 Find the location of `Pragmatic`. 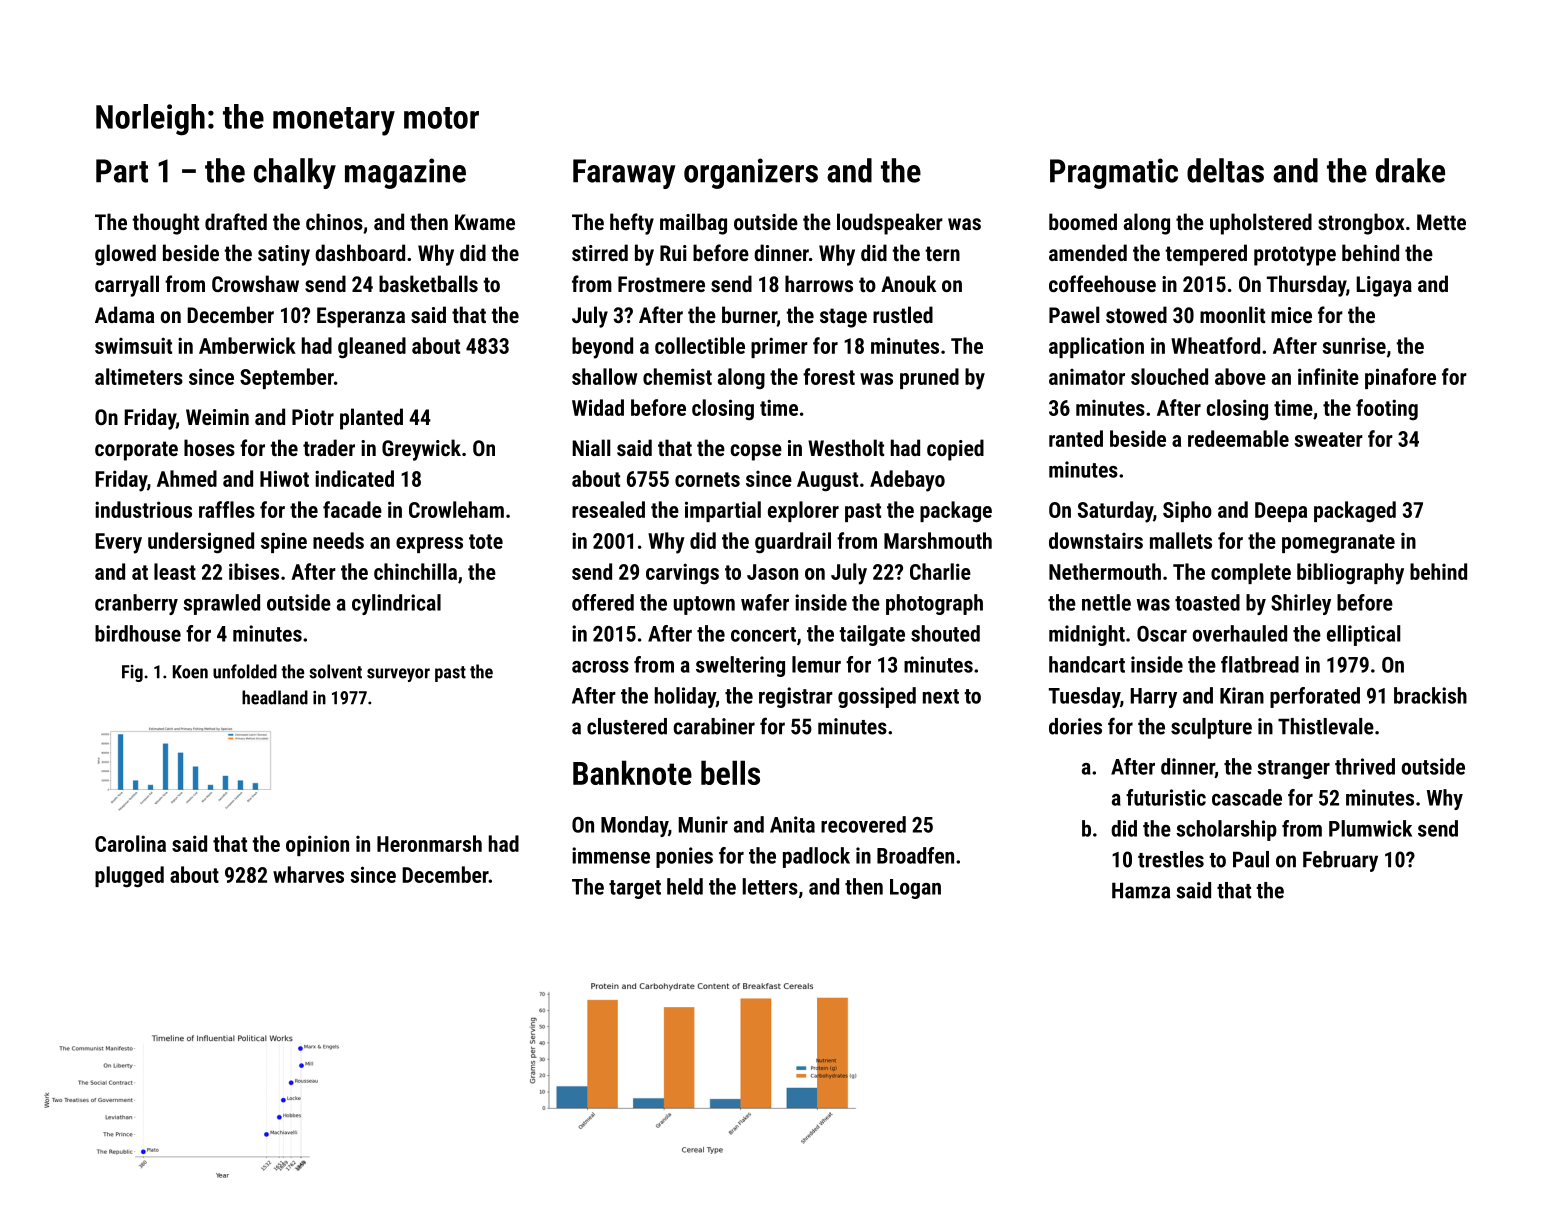

Pragmatic is located at coordinates (1114, 173).
